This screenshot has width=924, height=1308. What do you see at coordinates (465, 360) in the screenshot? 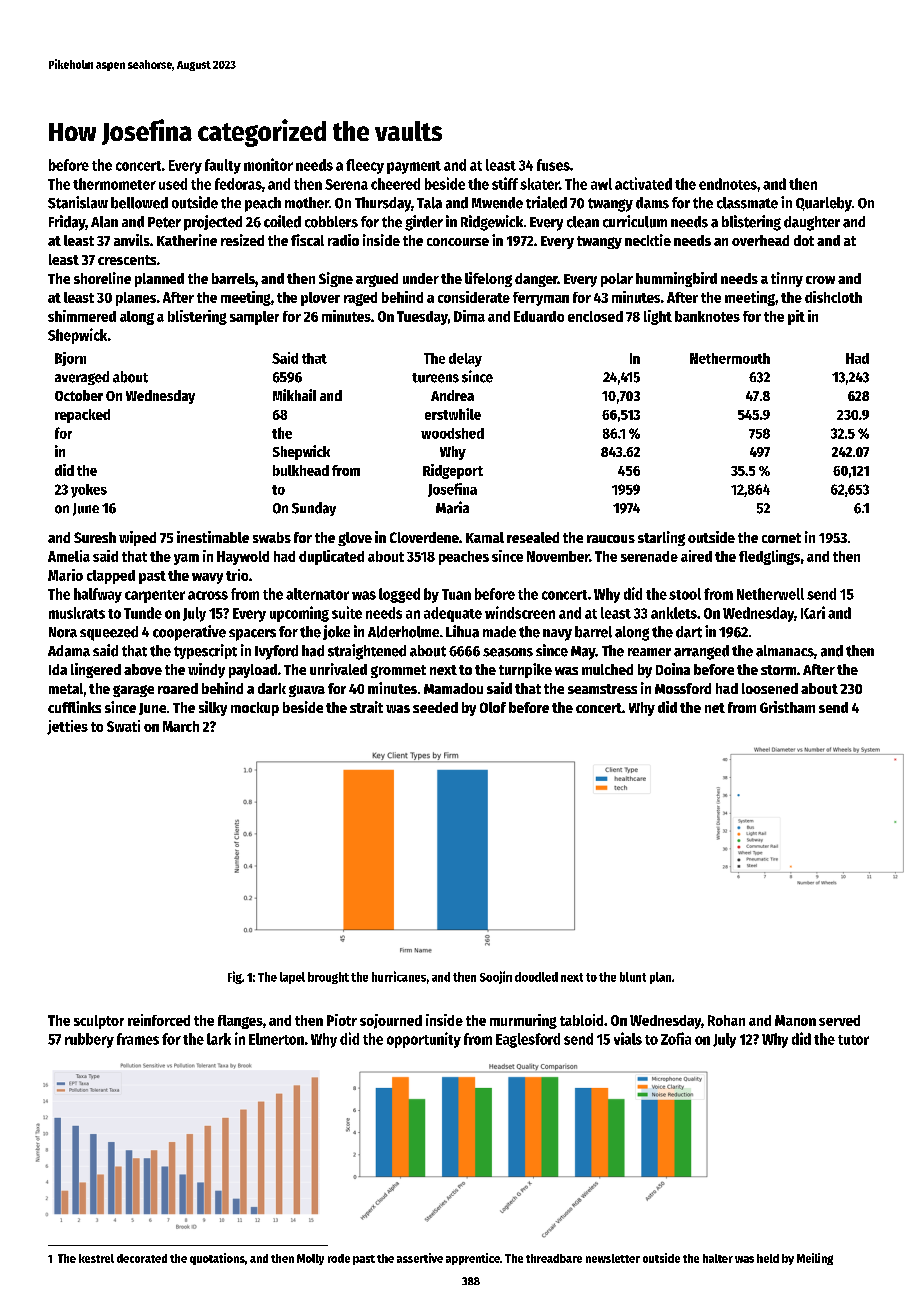
I see `delay` at bounding box center [465, 360].
